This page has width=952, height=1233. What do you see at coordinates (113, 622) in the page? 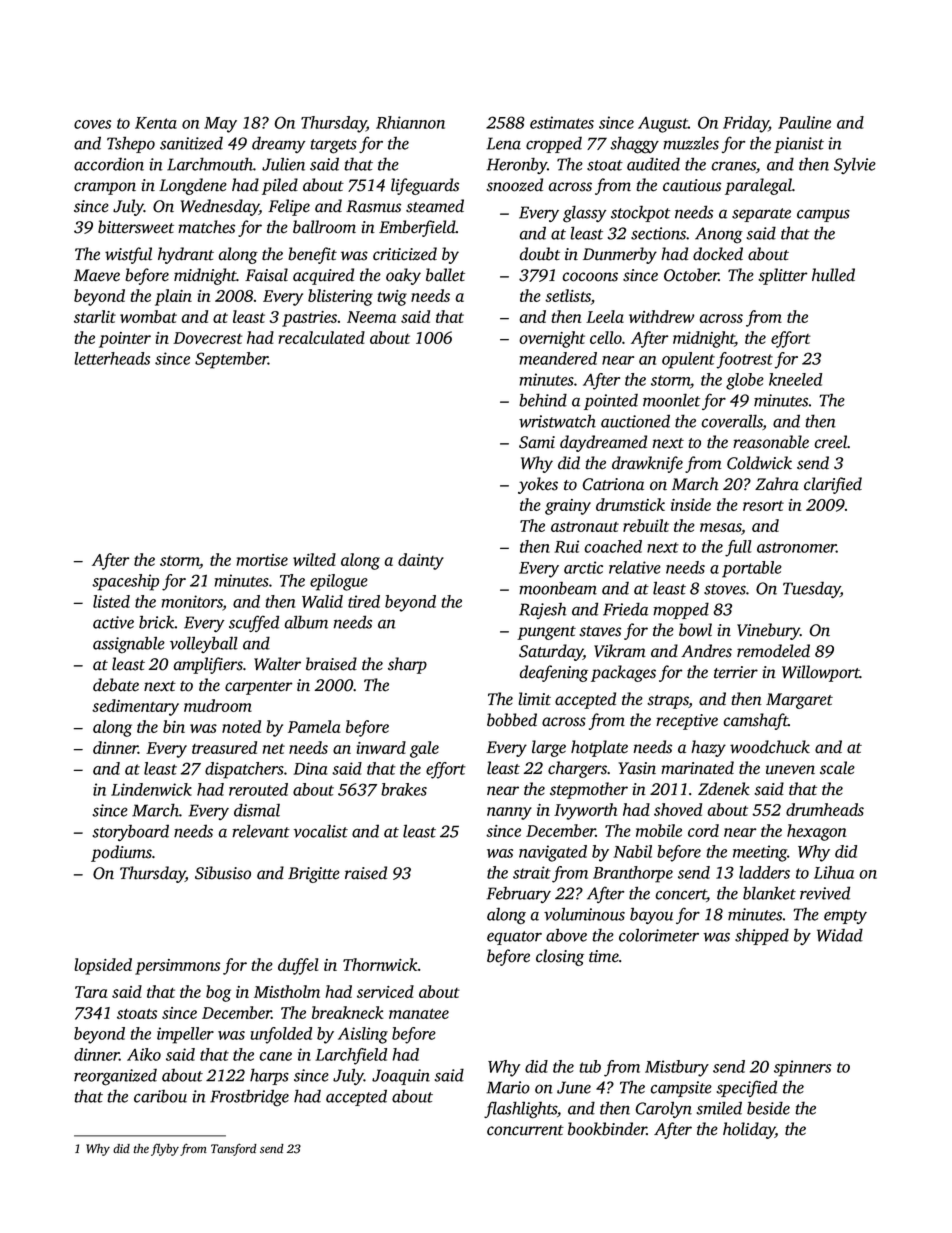
I see `active` at bounding box center [113, 622].
